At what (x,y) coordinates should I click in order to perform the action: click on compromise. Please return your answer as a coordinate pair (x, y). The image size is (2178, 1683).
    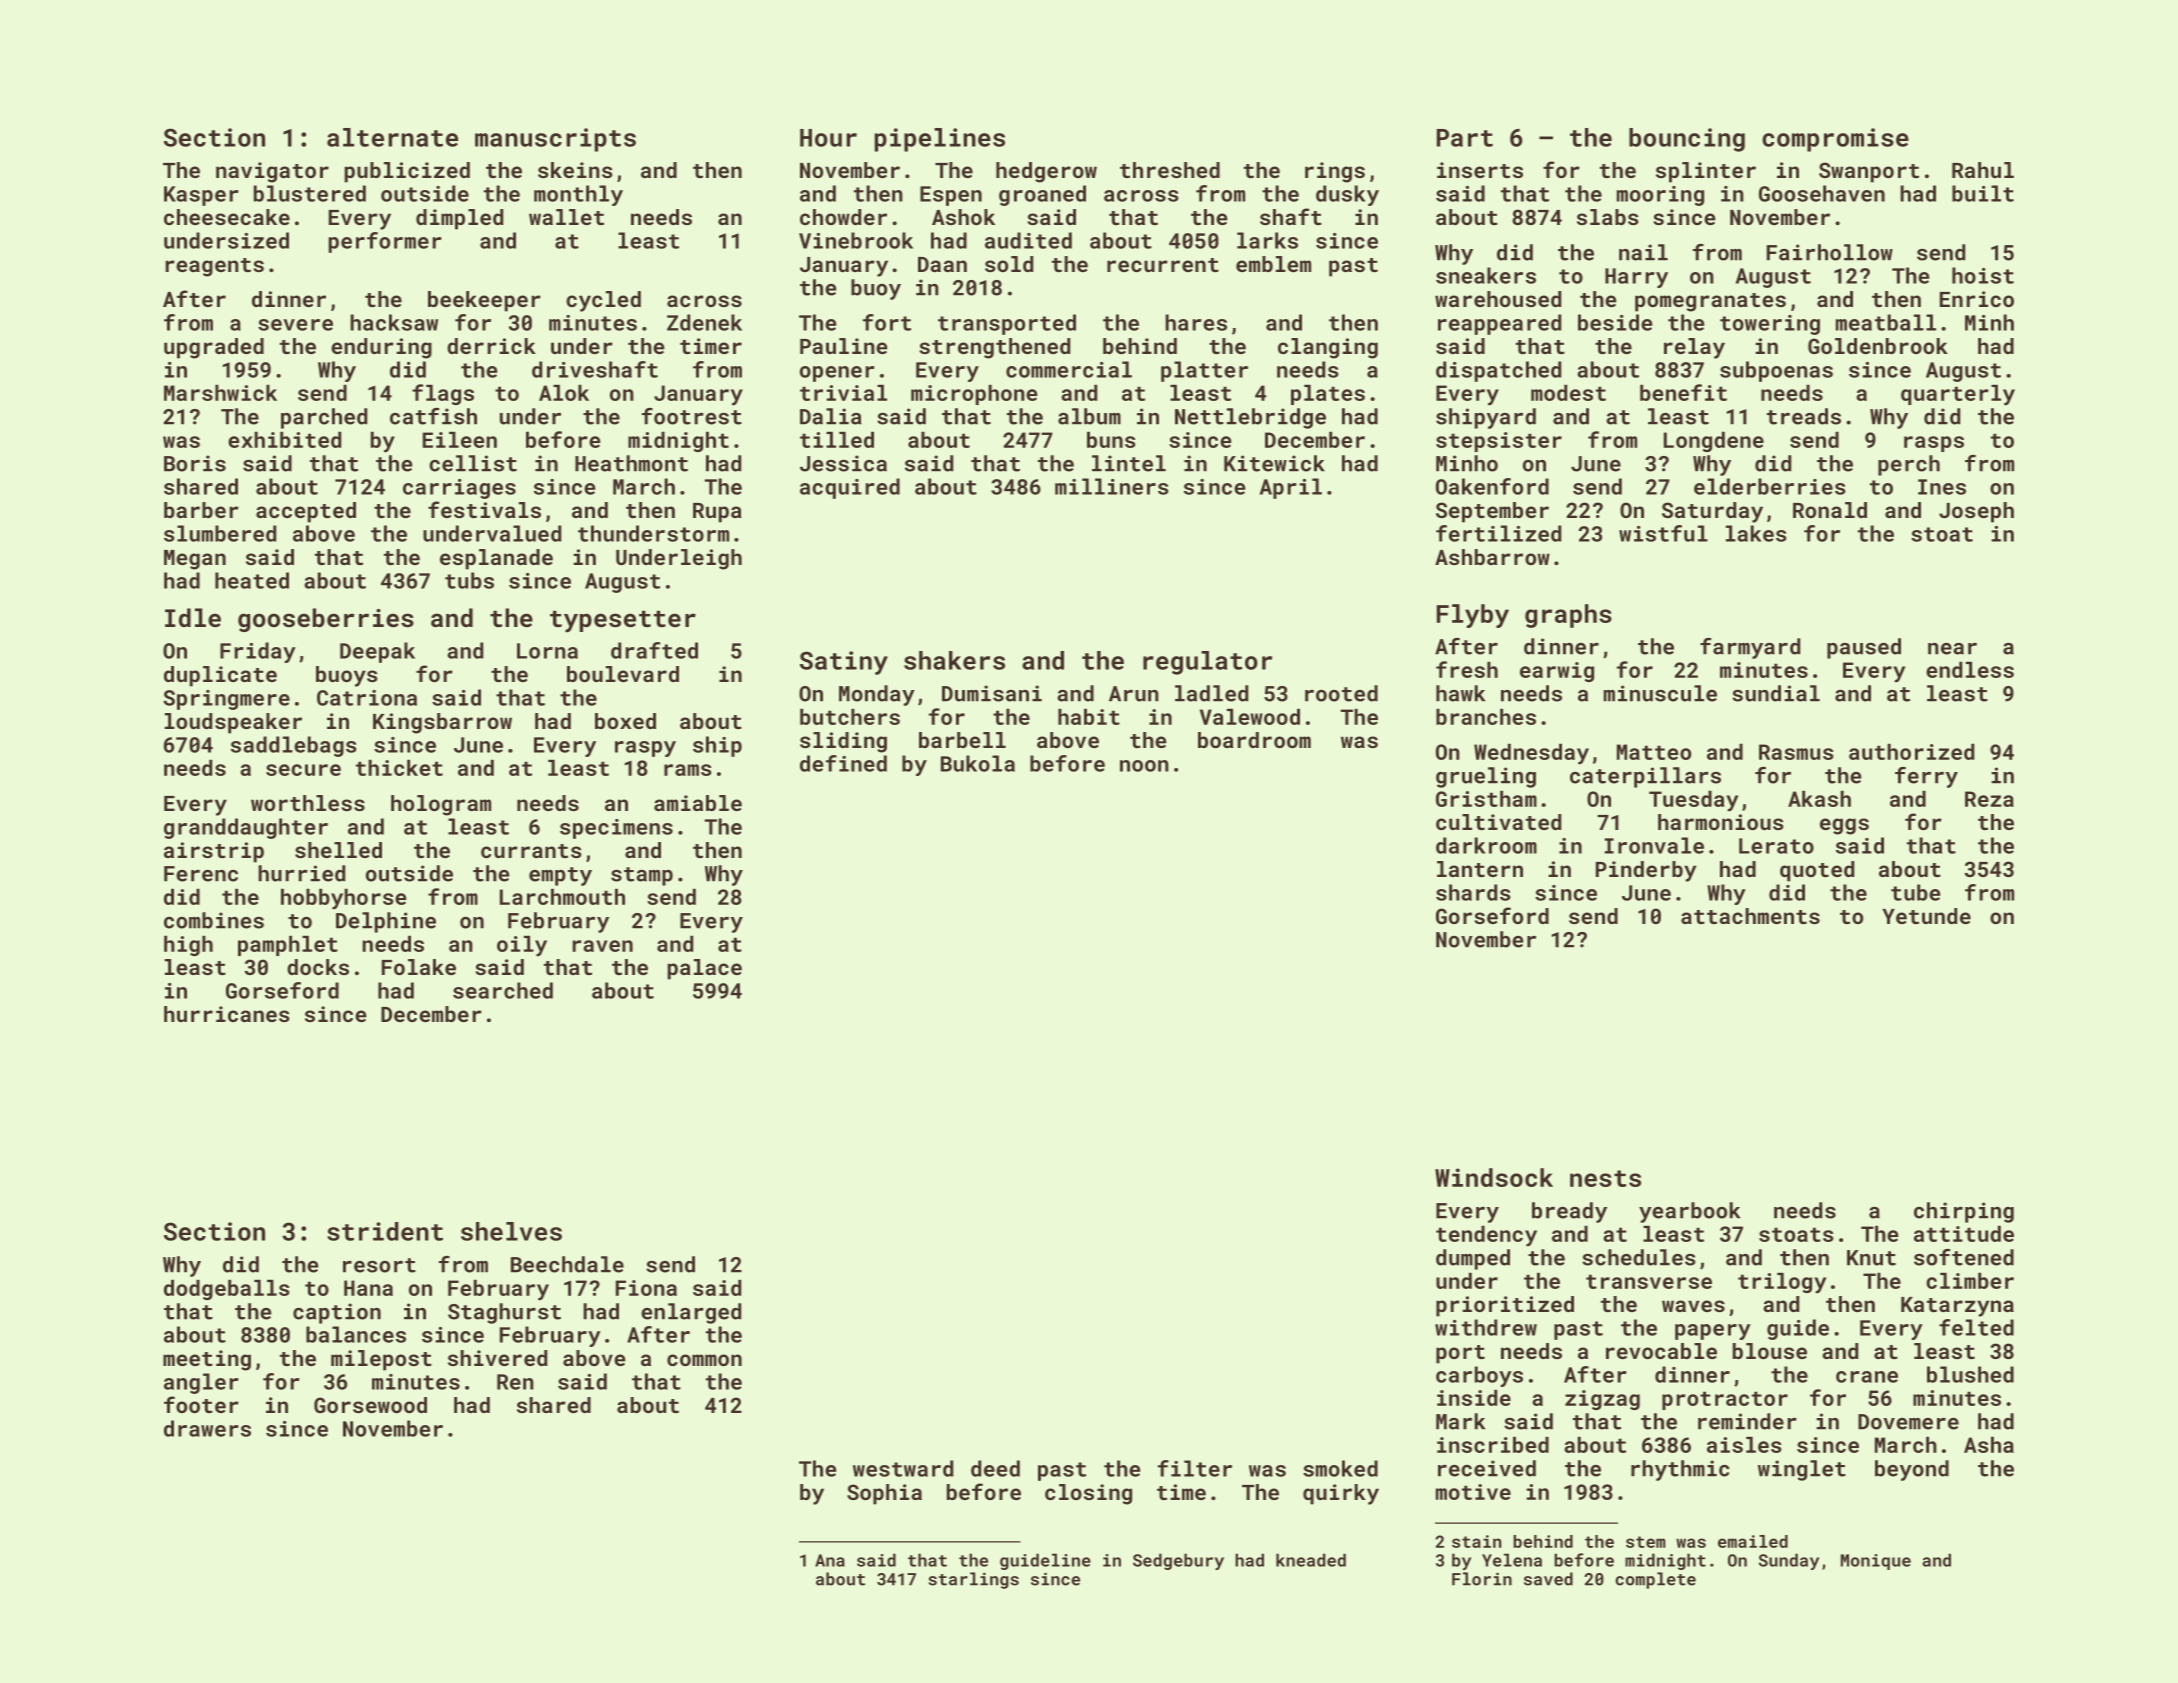
    Looking at the image, I should click on (1835, 140).
